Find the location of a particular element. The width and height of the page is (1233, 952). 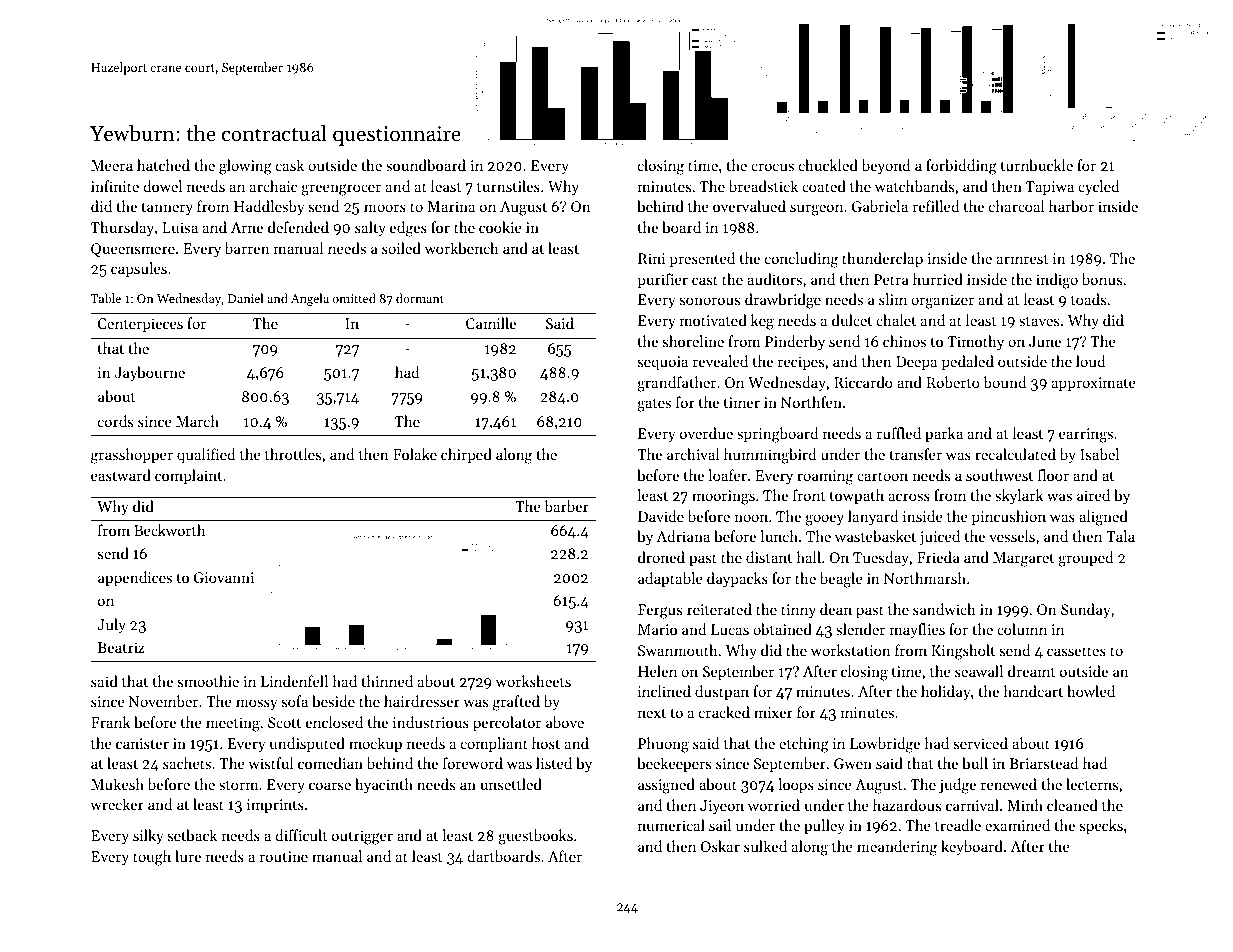

Northmarsh is located at coordinates (925, 578).
